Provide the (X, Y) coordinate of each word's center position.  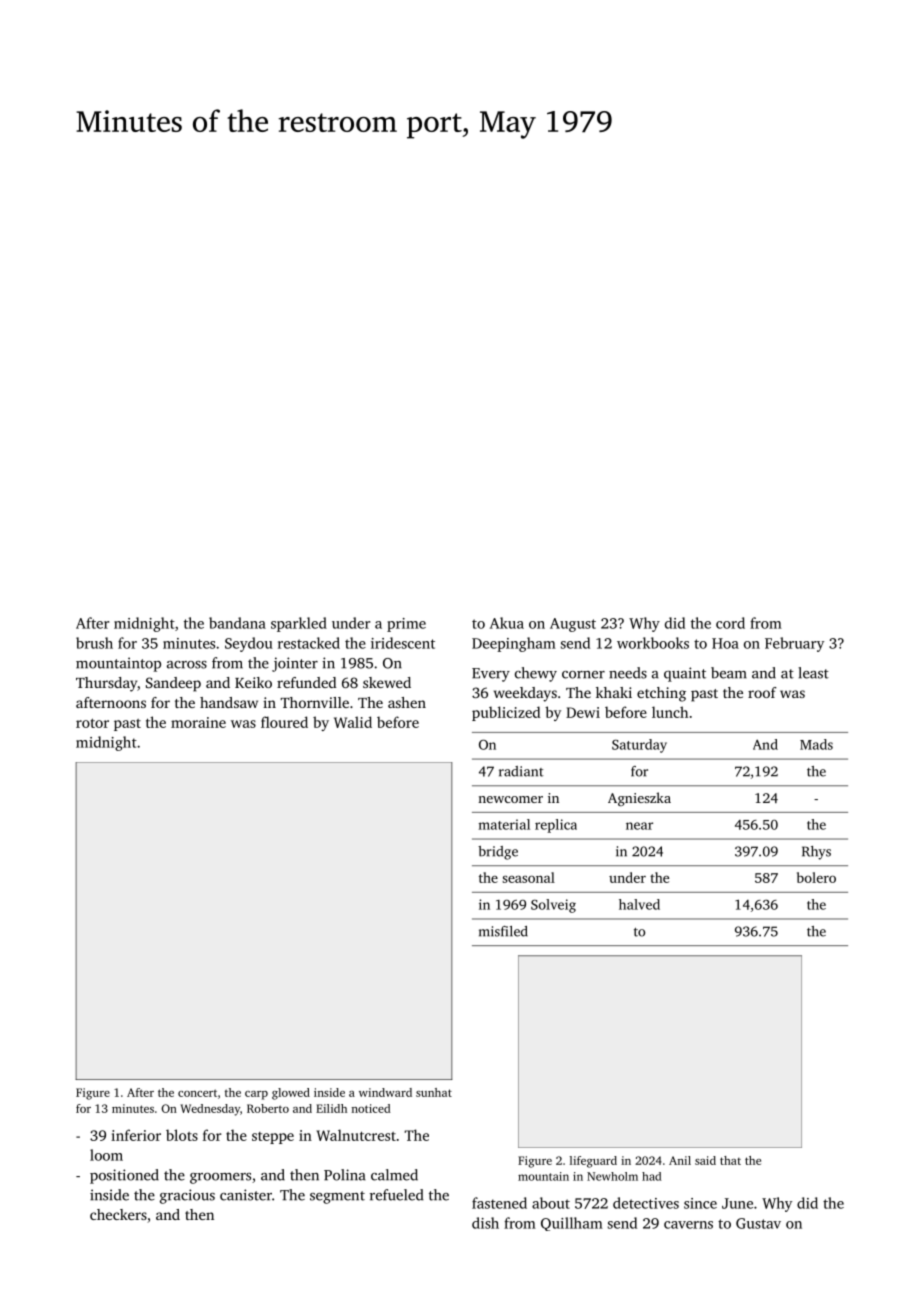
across (187, 665)
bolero (816, 877)
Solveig (553, 906)
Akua (507, 623)
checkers (118, 1214)
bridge (498, 853)
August (573, 625)
